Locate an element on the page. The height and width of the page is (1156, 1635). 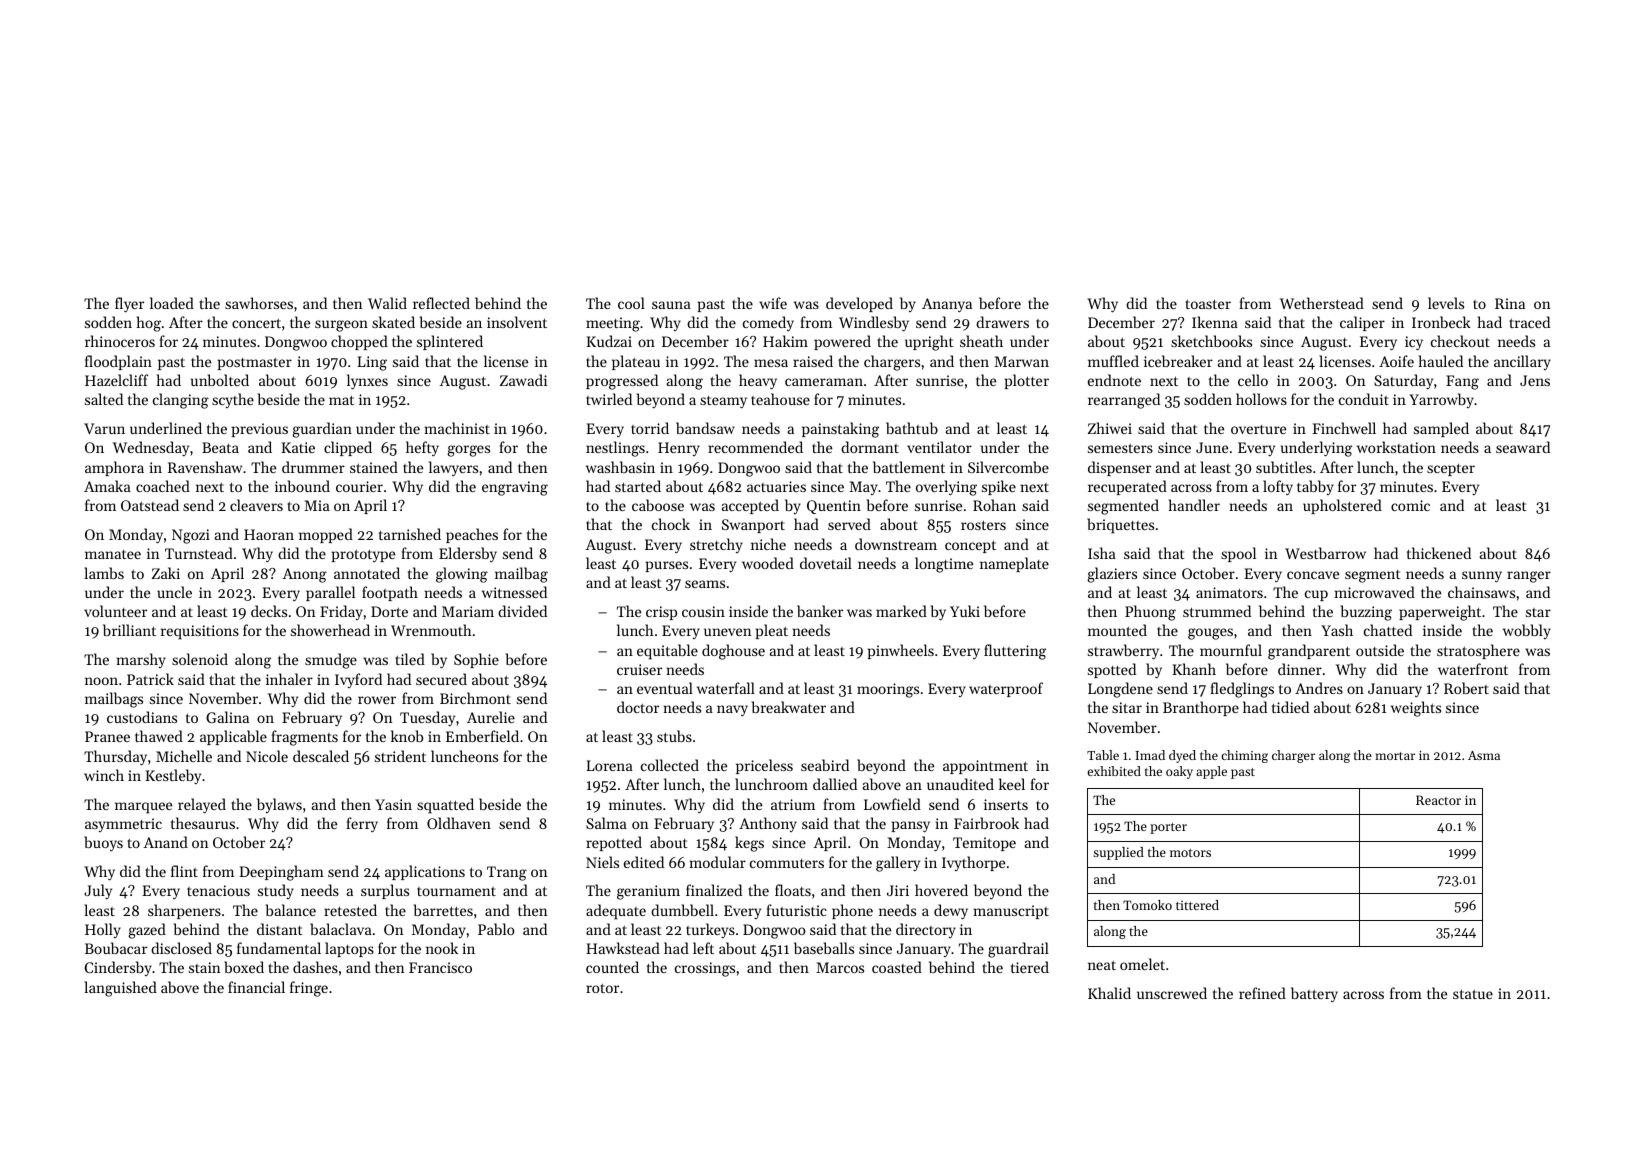
wife is located at coordinates (773, 303).
